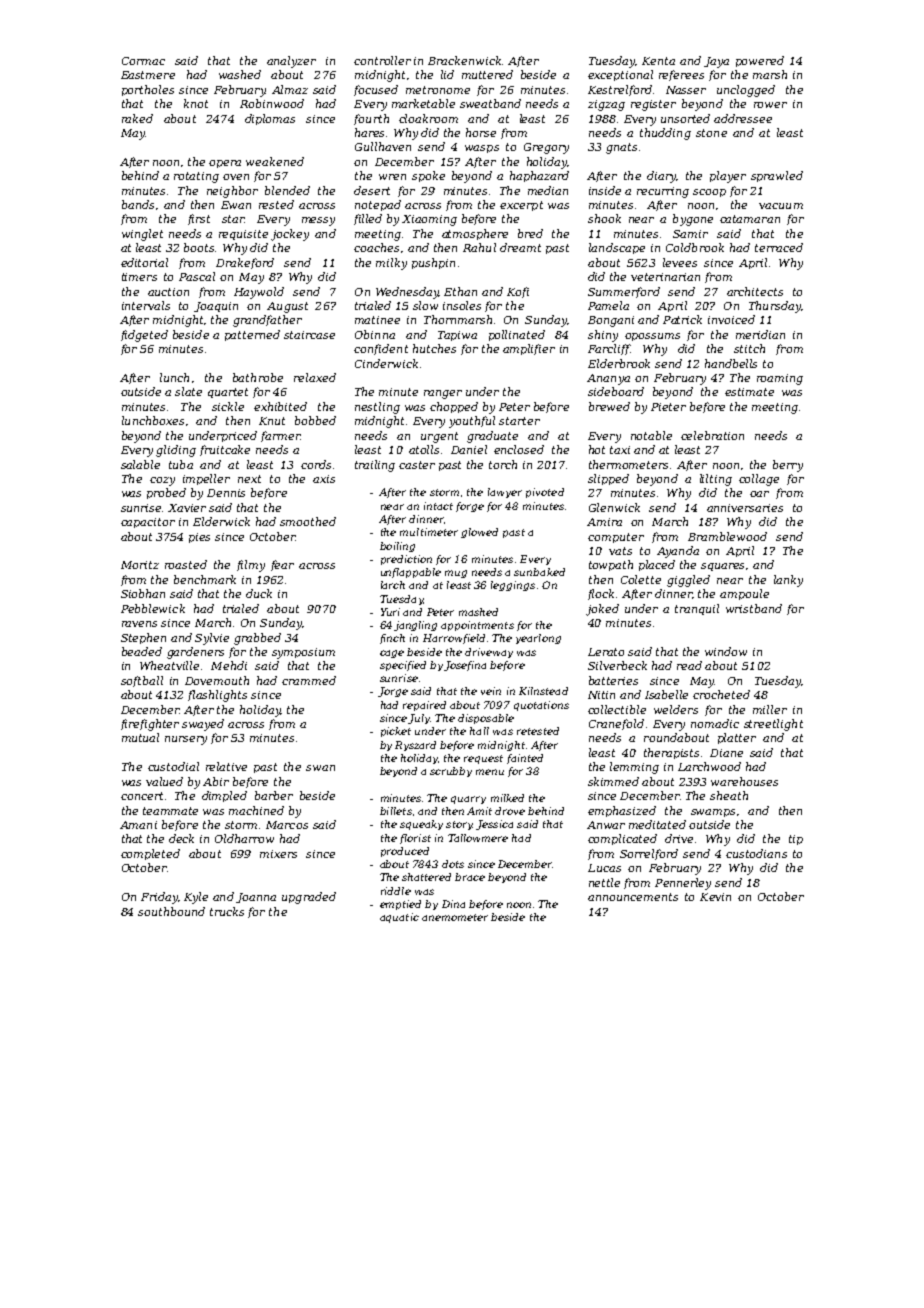  Describe the element at coordinates (438, 90) in the screenshot. I see `metronome` at that location.
